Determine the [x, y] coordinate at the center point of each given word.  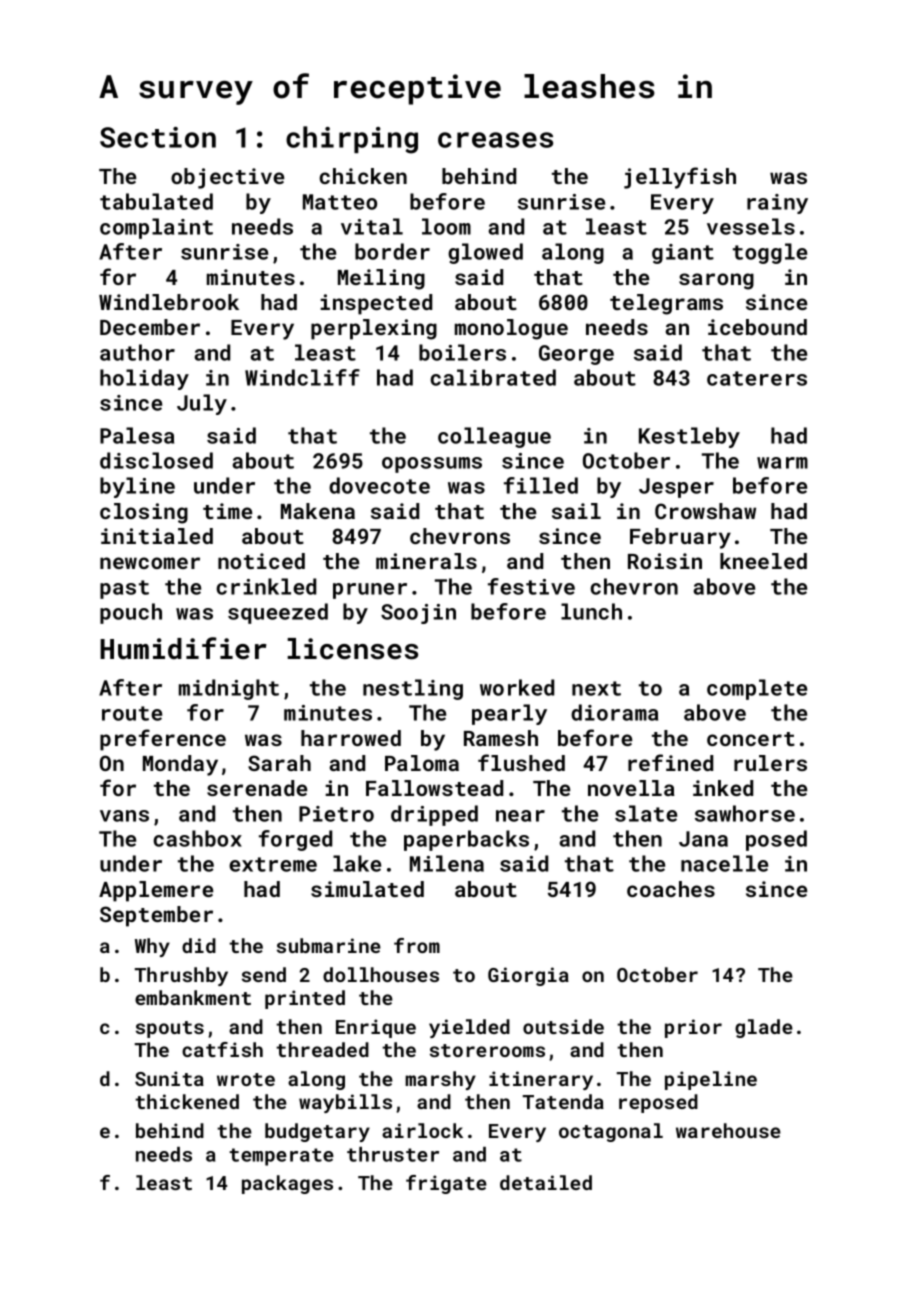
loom [446, 226]
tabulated [156, 201]
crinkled [266, 586]
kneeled [763, 561]
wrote [246, 1079]
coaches [671, 889]
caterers [757, 378]
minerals [426, 561]
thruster [393, 1154]
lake [357, 863]
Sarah [279, 763]
